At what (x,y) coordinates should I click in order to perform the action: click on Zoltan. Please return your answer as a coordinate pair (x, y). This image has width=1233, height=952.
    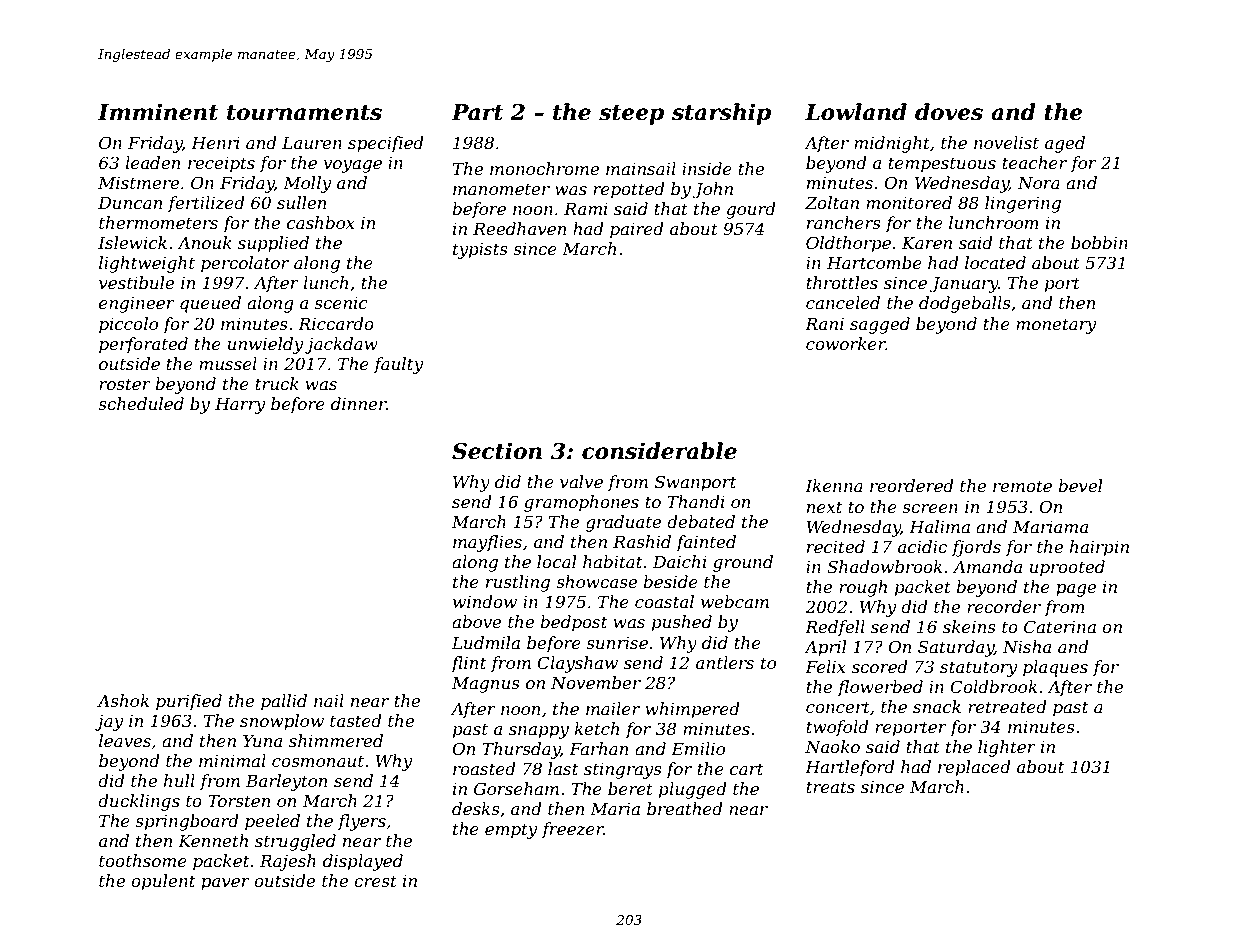
    Looking at the image, I should click on (832, 202).
